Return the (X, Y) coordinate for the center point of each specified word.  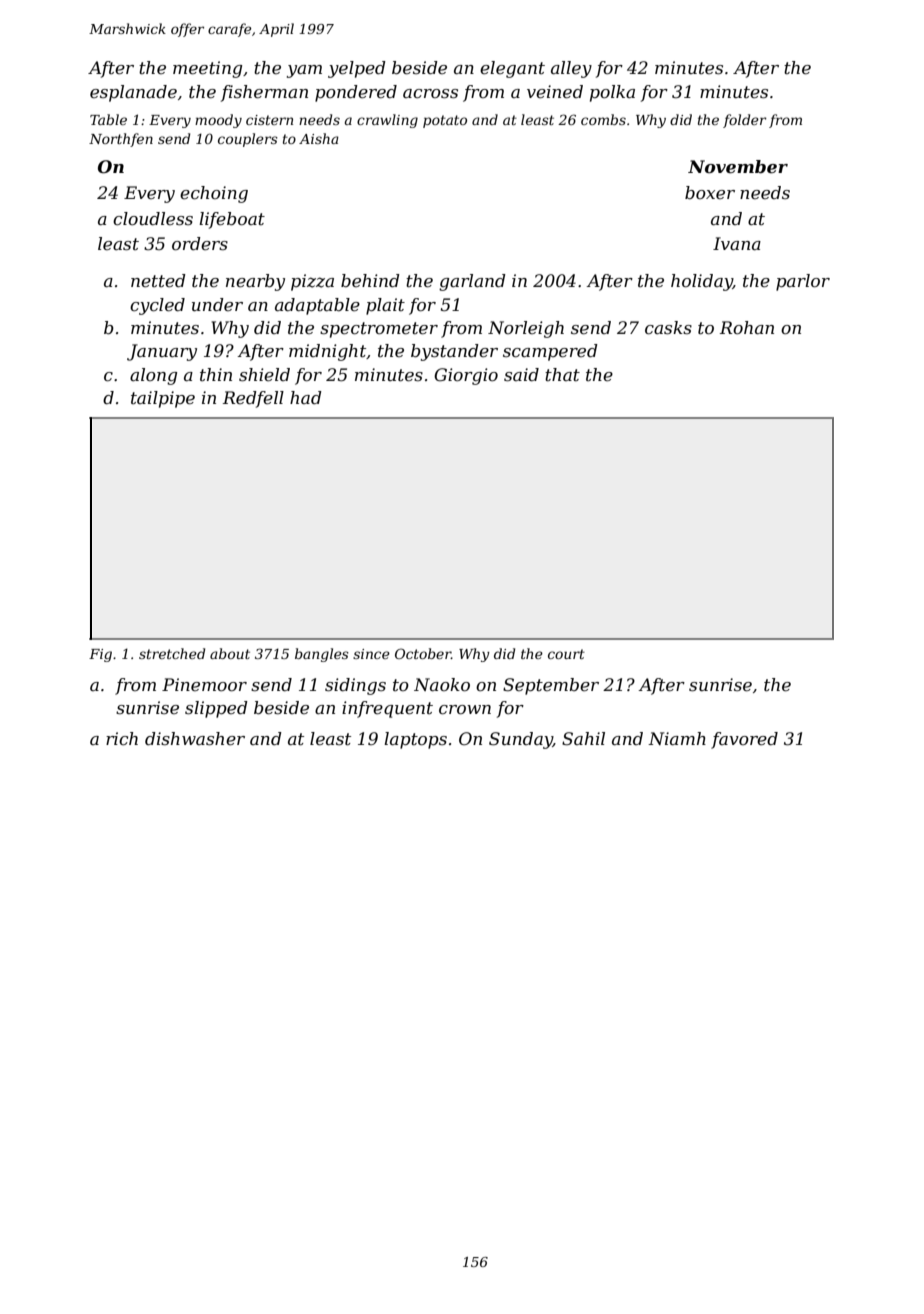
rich (122, 738)
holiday (702, 282)
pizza (312, 282)
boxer (710, 192)
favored (744, 740)
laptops (415, 740)
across (430, 94)
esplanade (133, 93)
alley (571, 69)
